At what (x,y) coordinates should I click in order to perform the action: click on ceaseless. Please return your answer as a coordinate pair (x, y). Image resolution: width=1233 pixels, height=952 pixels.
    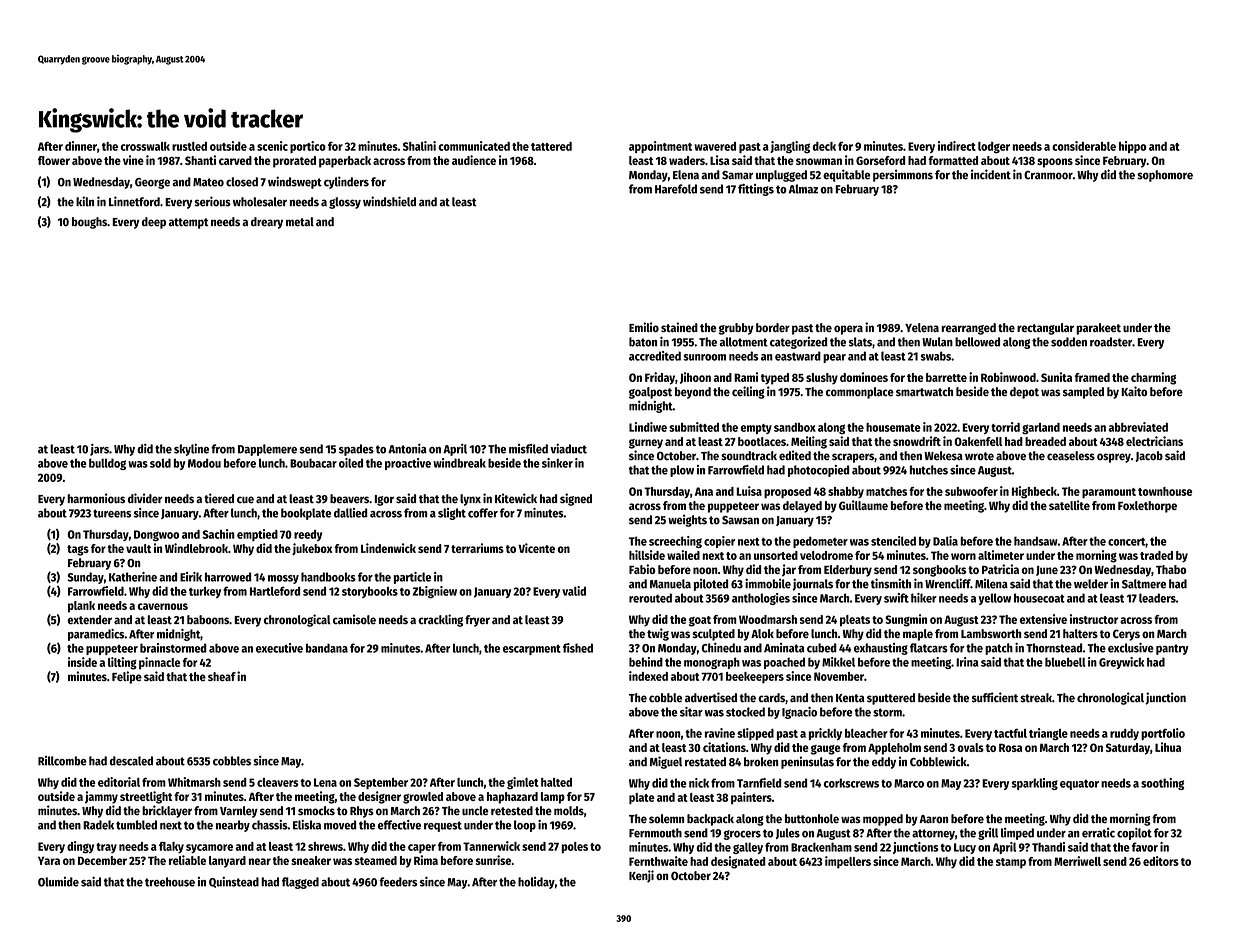
    Looking at the image, I should click on (1071, 456).
